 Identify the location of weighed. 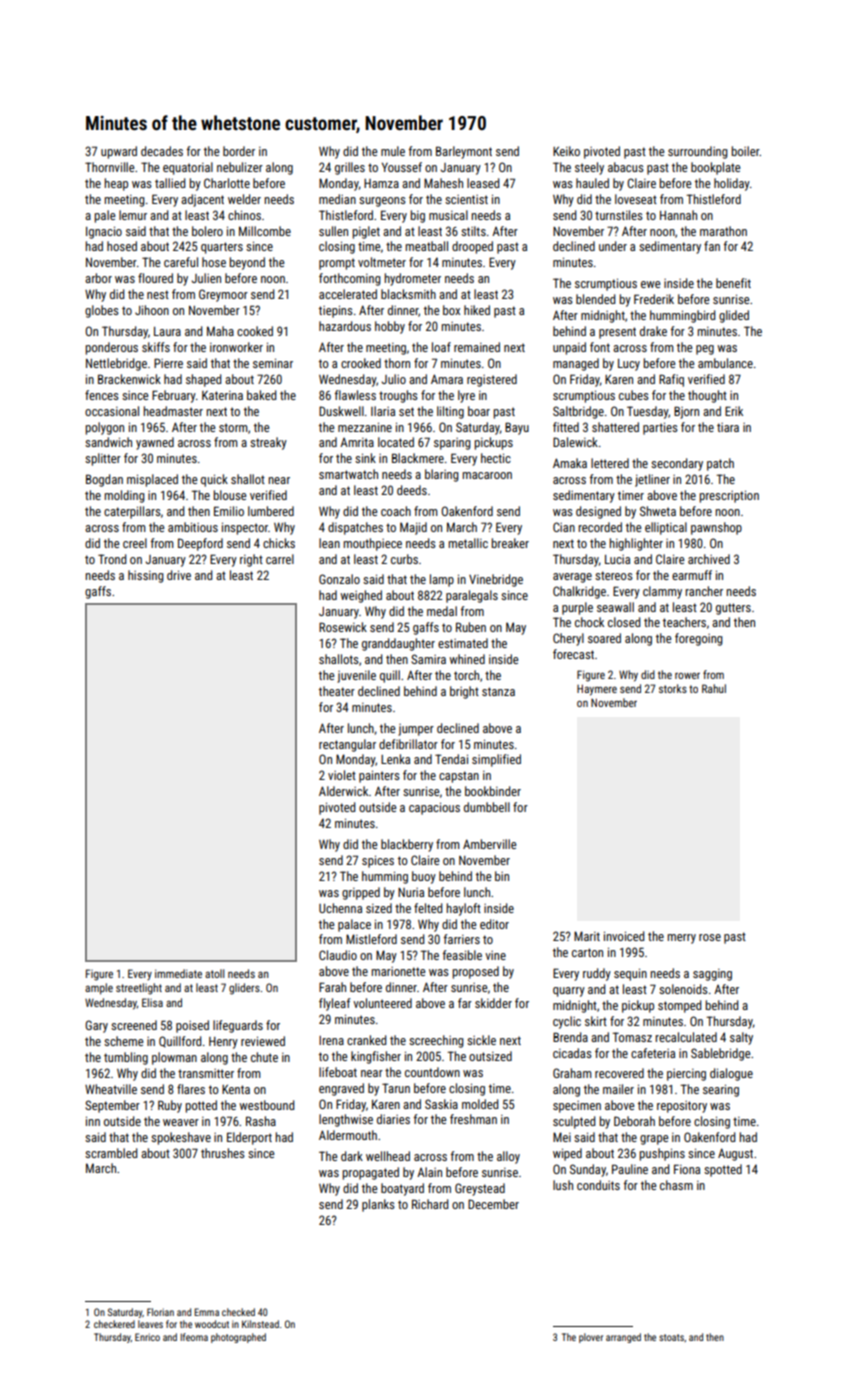
(361, 596).
